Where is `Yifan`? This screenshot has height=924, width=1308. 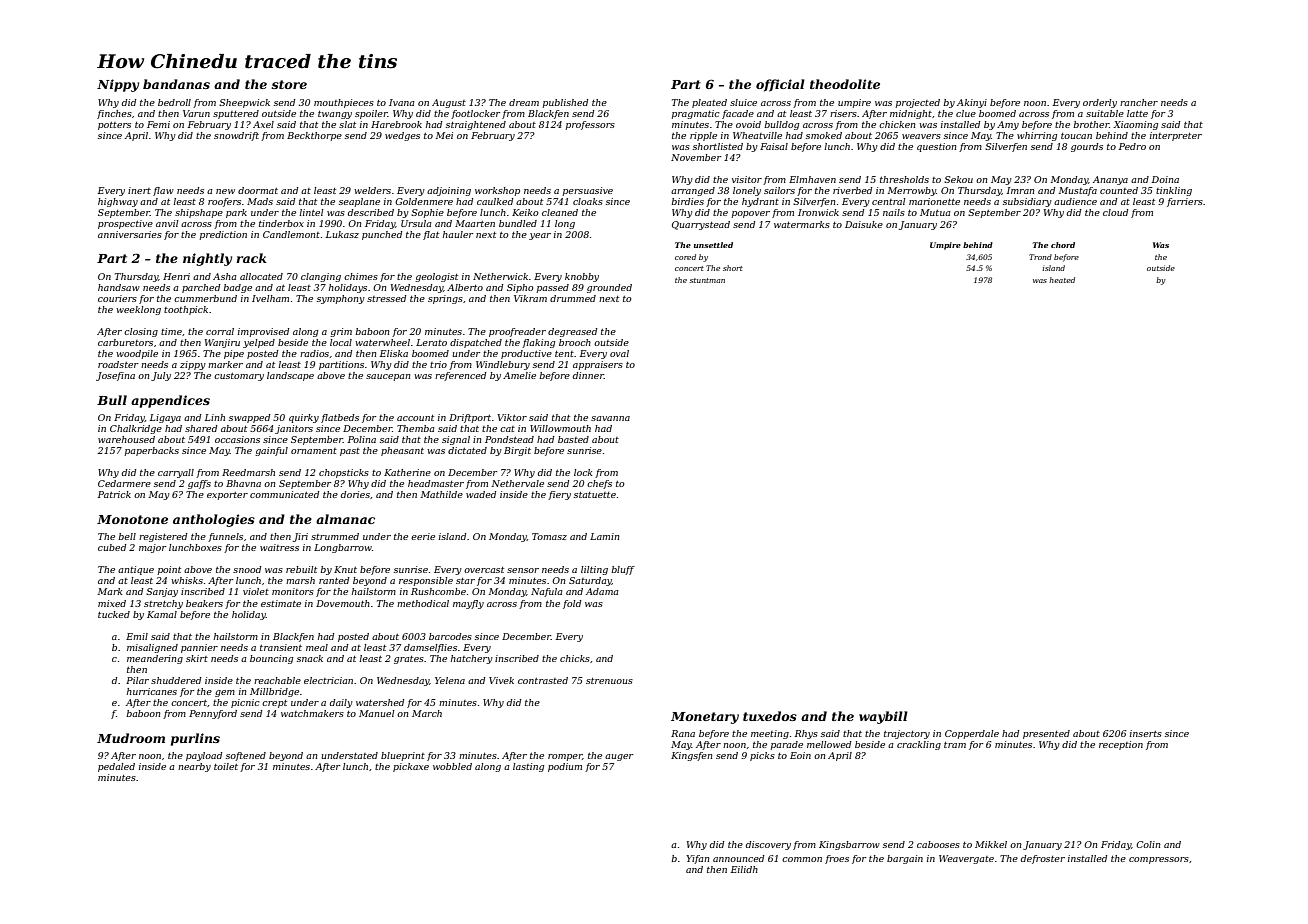
Yifan is located at coordinates (698, 859).
